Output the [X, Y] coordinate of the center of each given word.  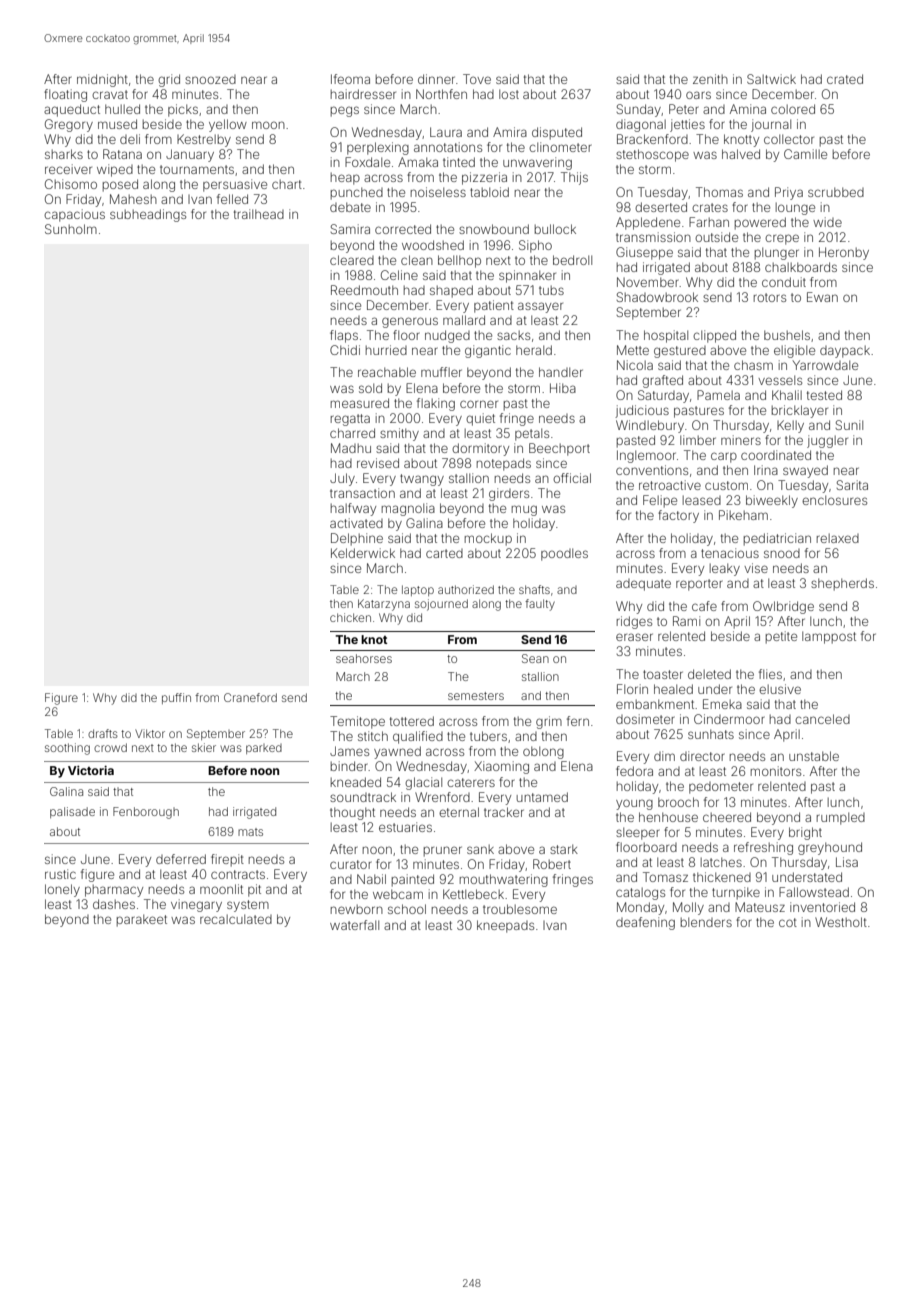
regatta [350, 420]
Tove [477, 79]
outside [716, 237]
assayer [540, 307]
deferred [181, 859]
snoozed [210, 79]
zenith [710, 79]
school [407, 909]
